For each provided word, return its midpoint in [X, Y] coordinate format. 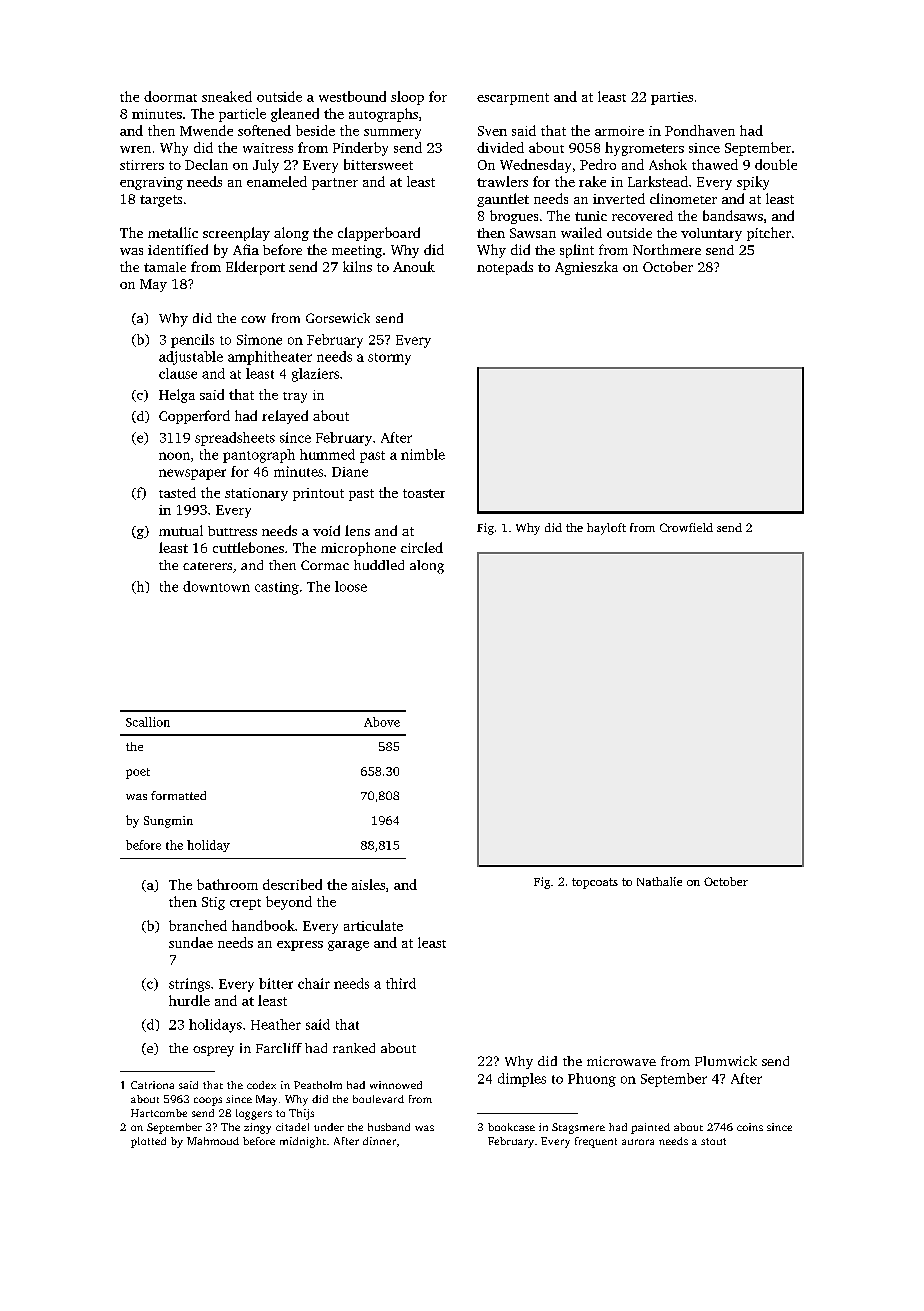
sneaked [227, 96]
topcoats [595, 883]
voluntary [711, 234]
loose [351, 586]
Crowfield [686, 527]
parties [672, 98]
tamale [165, 267]
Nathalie [659, 881]
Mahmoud [213, 1141]
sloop [407, 98]
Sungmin [168, 822]
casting [277, 588]
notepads [505, 268]
